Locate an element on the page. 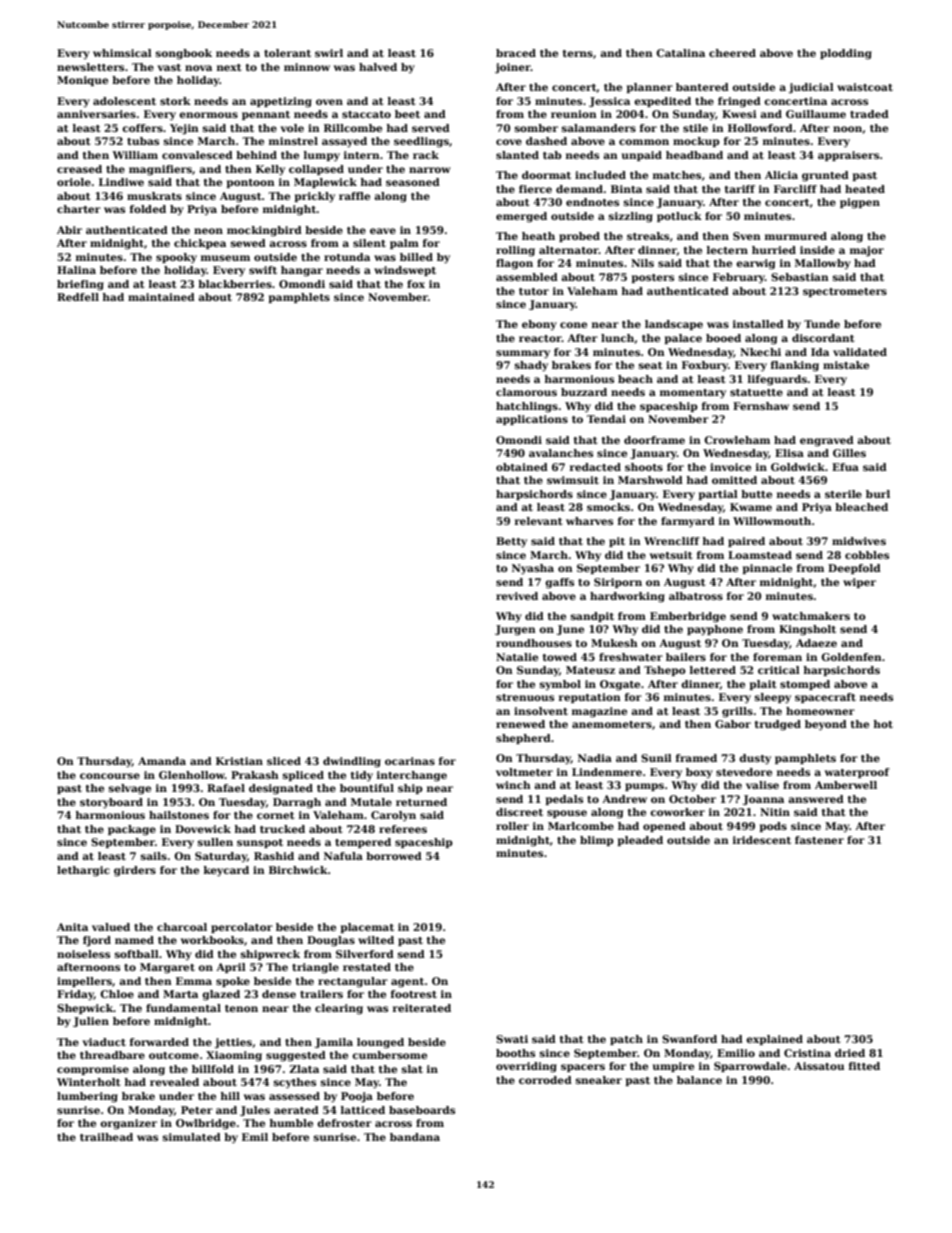 The image size is (952, 1233). lethargic is located at coordinates (83, 871).
